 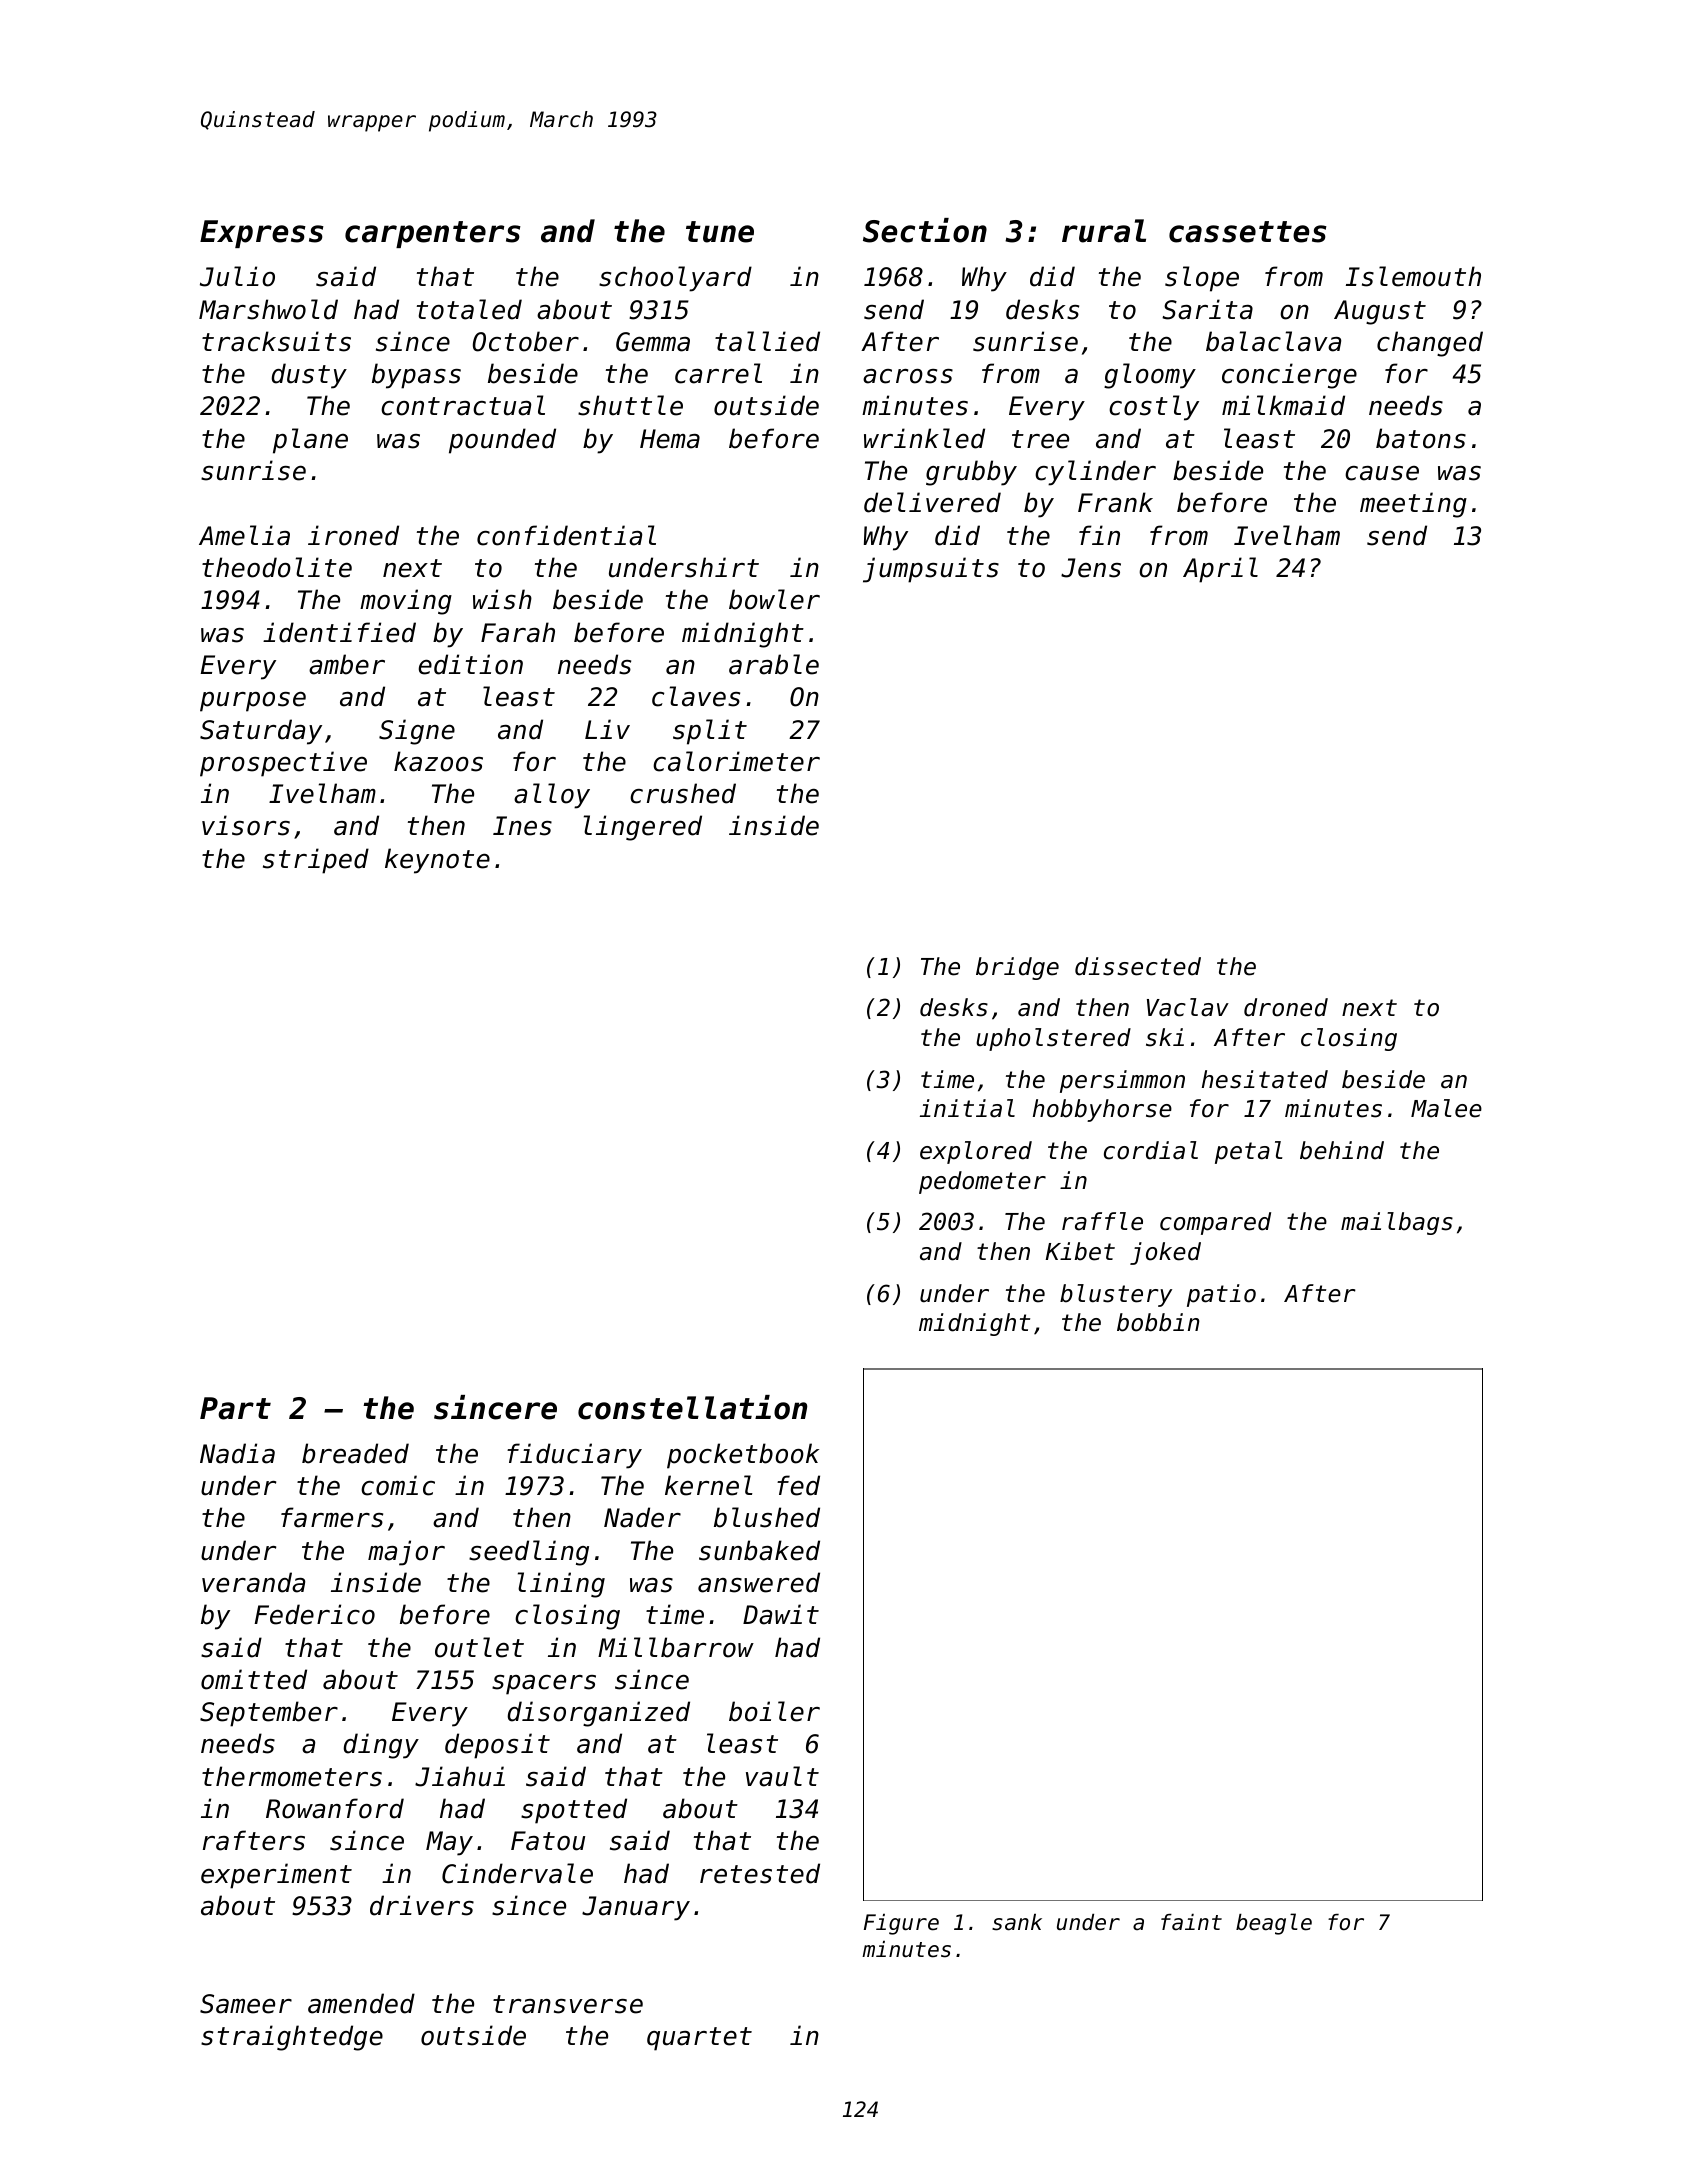 What do you see at coordinates (1413, 276) in the screenshot?
I see `Islemouth` at bounding box center [1413, 276].
